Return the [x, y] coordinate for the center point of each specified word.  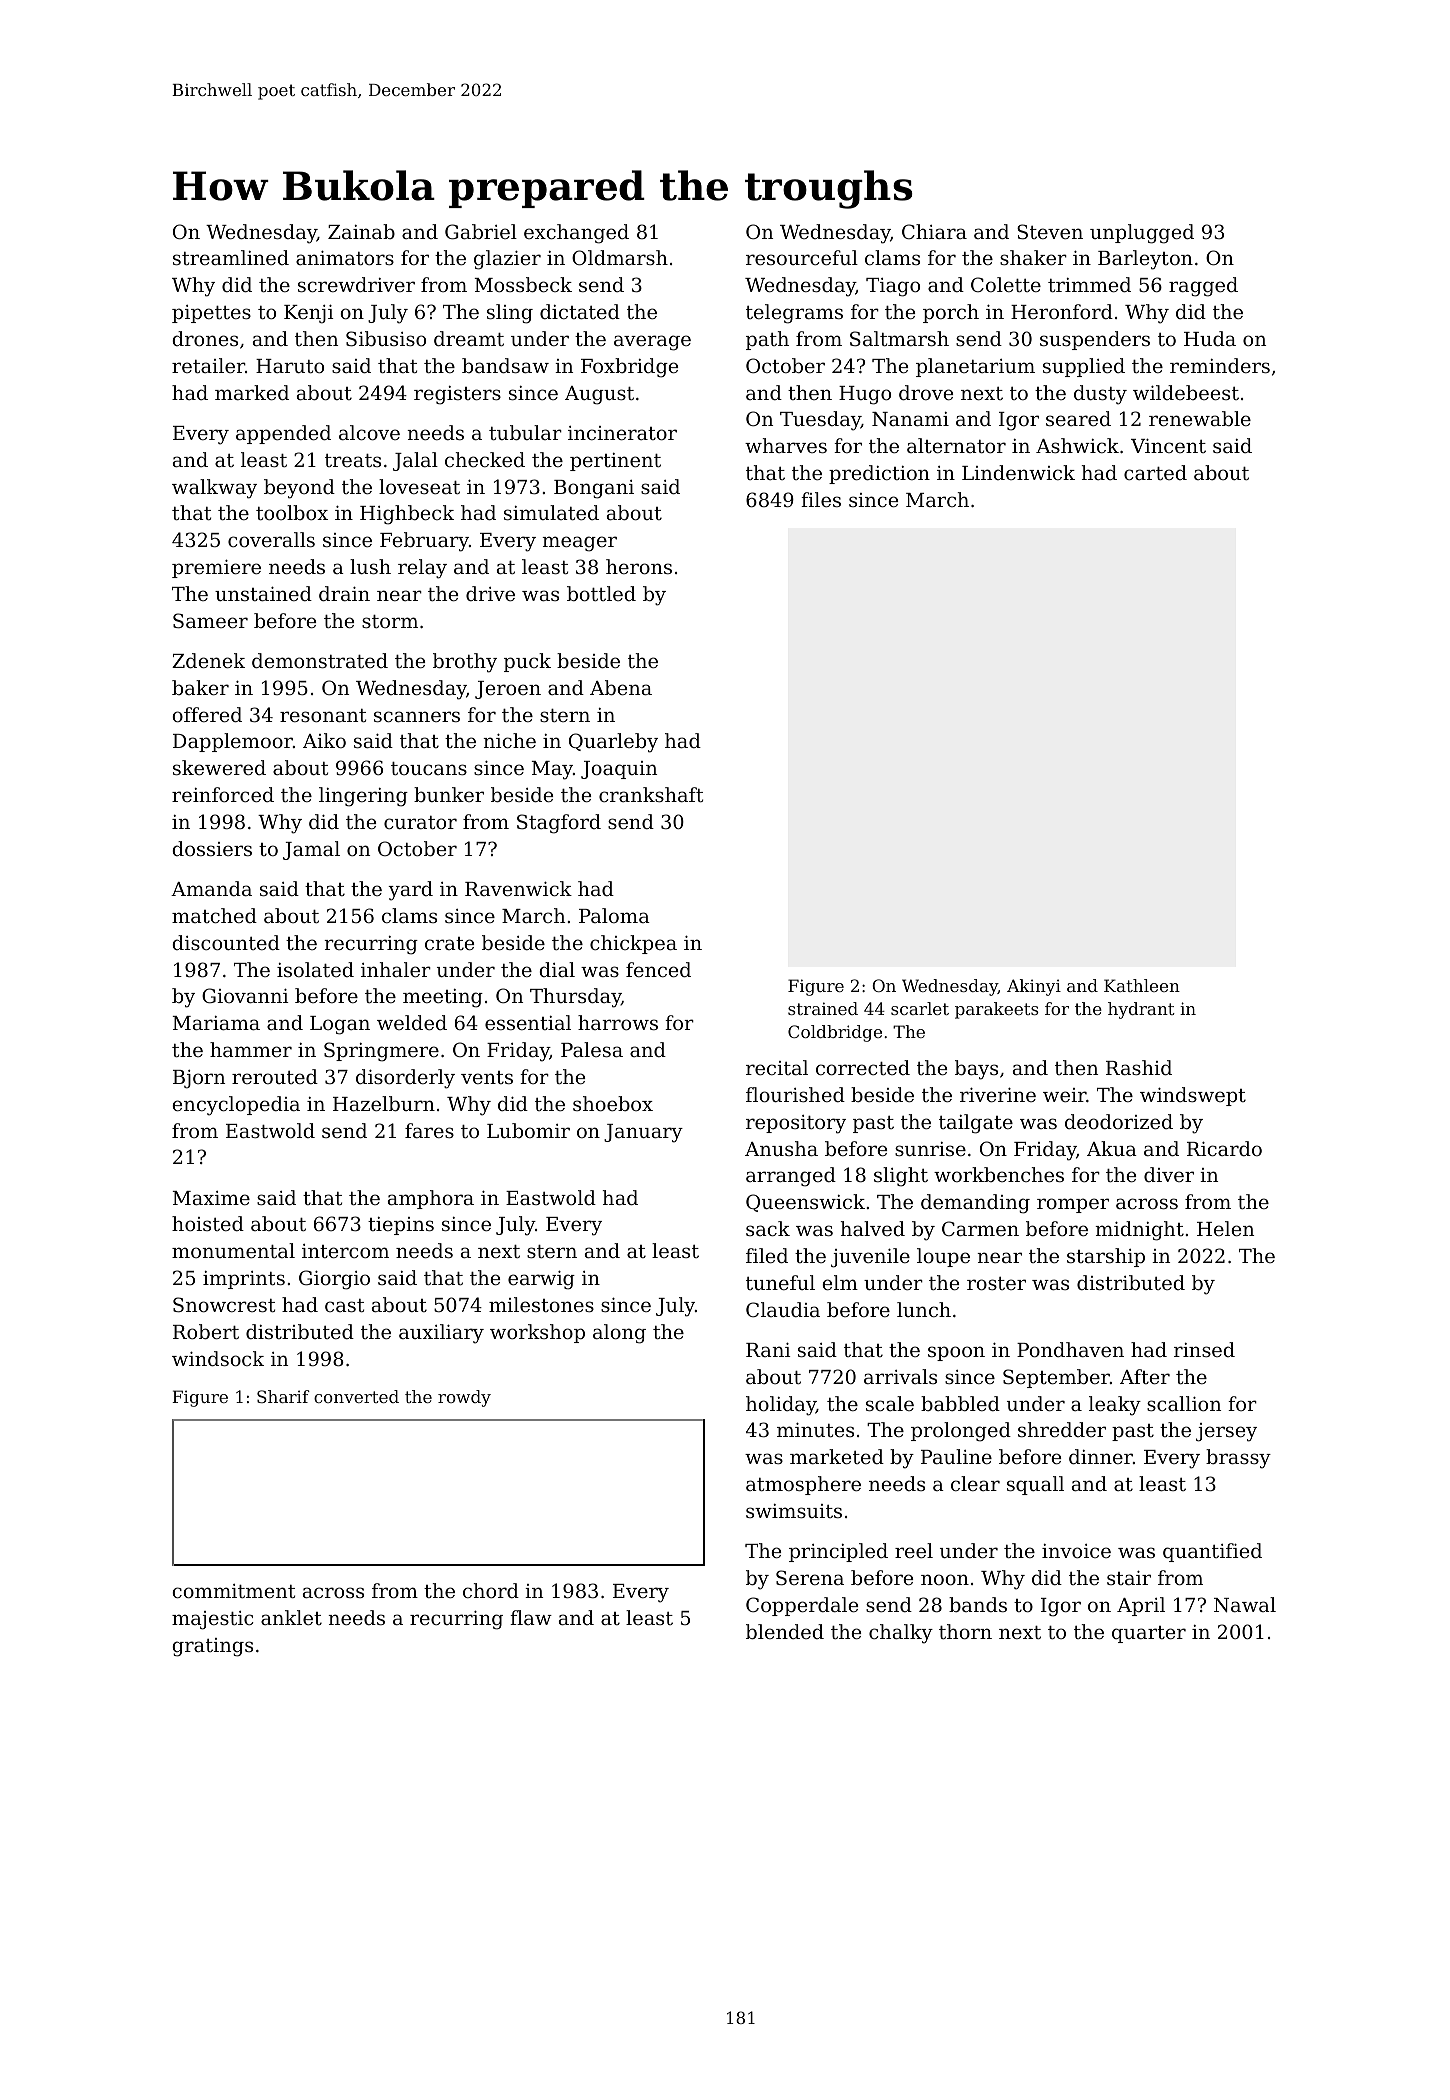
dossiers [212, 848]
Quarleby [613, 743]
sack [768, 1228]
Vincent [1168, 445]
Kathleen [1142, 985]
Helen [1225, 1228]
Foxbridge [629, 368]
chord [491, 1590]
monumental [233, 1250]
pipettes [211, 314]
